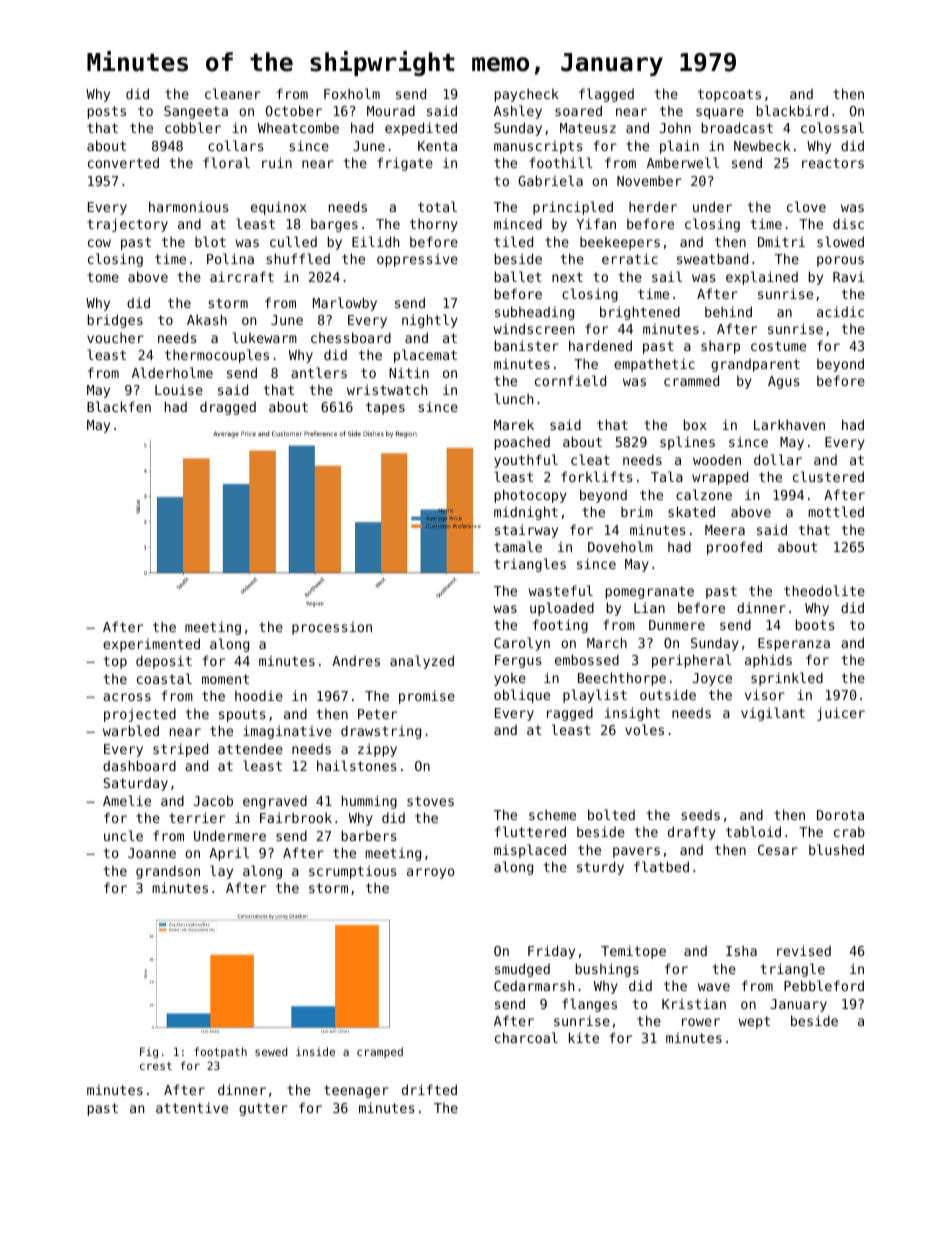 This screenshot has height=1233, width=952. I want to click on bridges, so click(115, 321).
